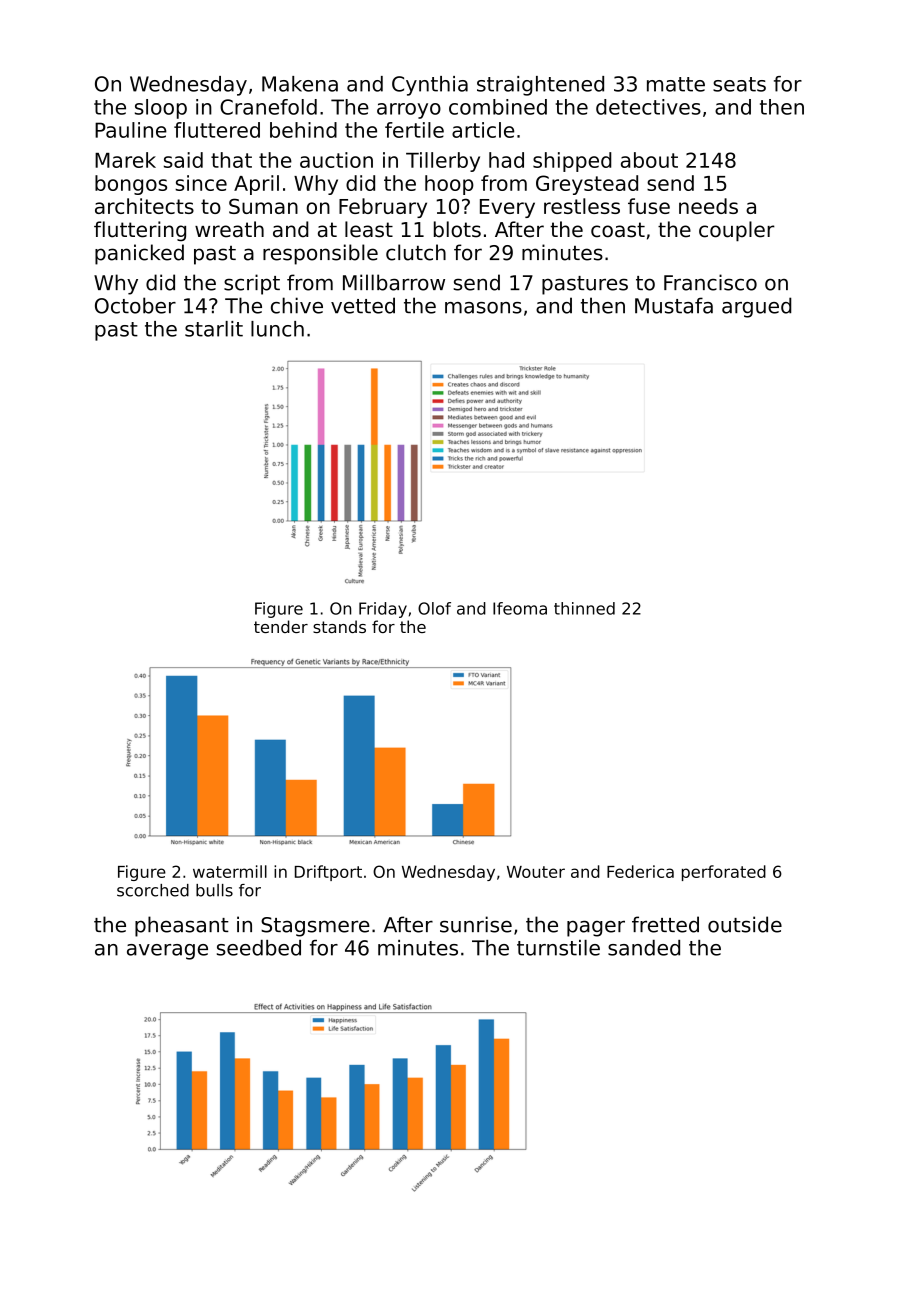 The image size is (908, 1316). I want to click on stands, so click(339, 626).
